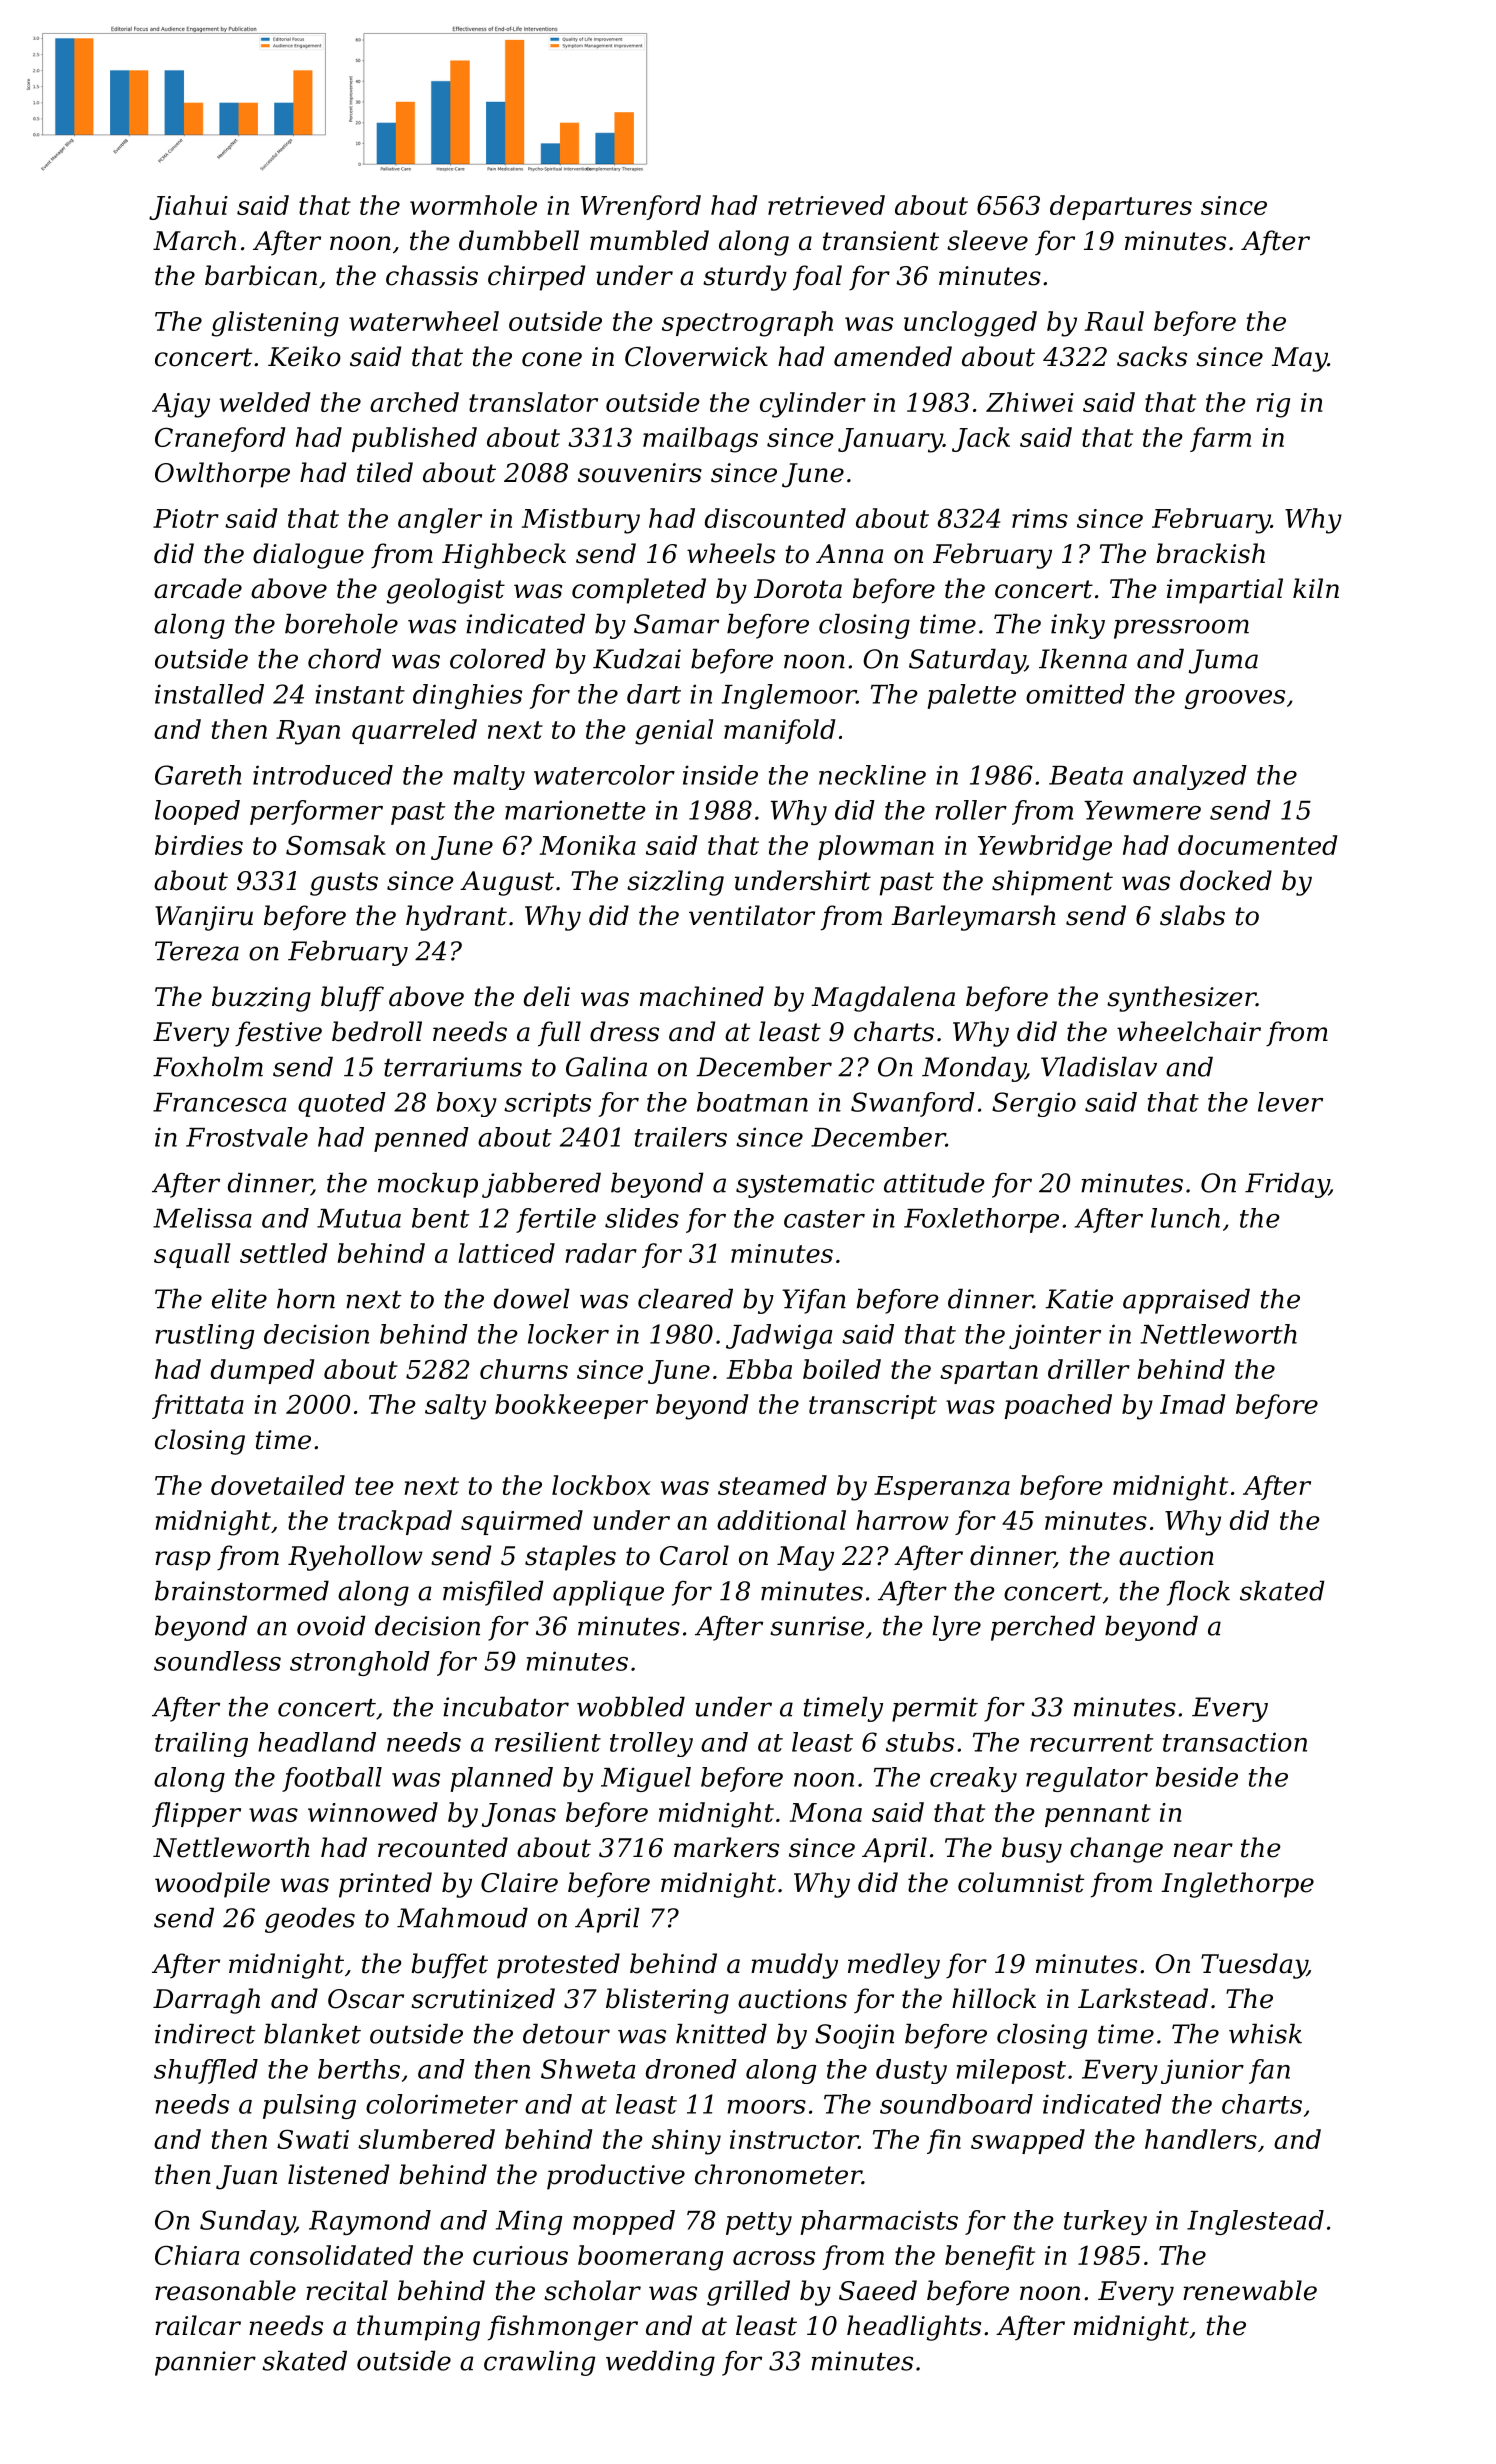 The height and width of the page is (2464, 1496). What do you see at coordinates (1181, 999) in the page?
I see `synthesizer` at bounding box center [1181, 999].
